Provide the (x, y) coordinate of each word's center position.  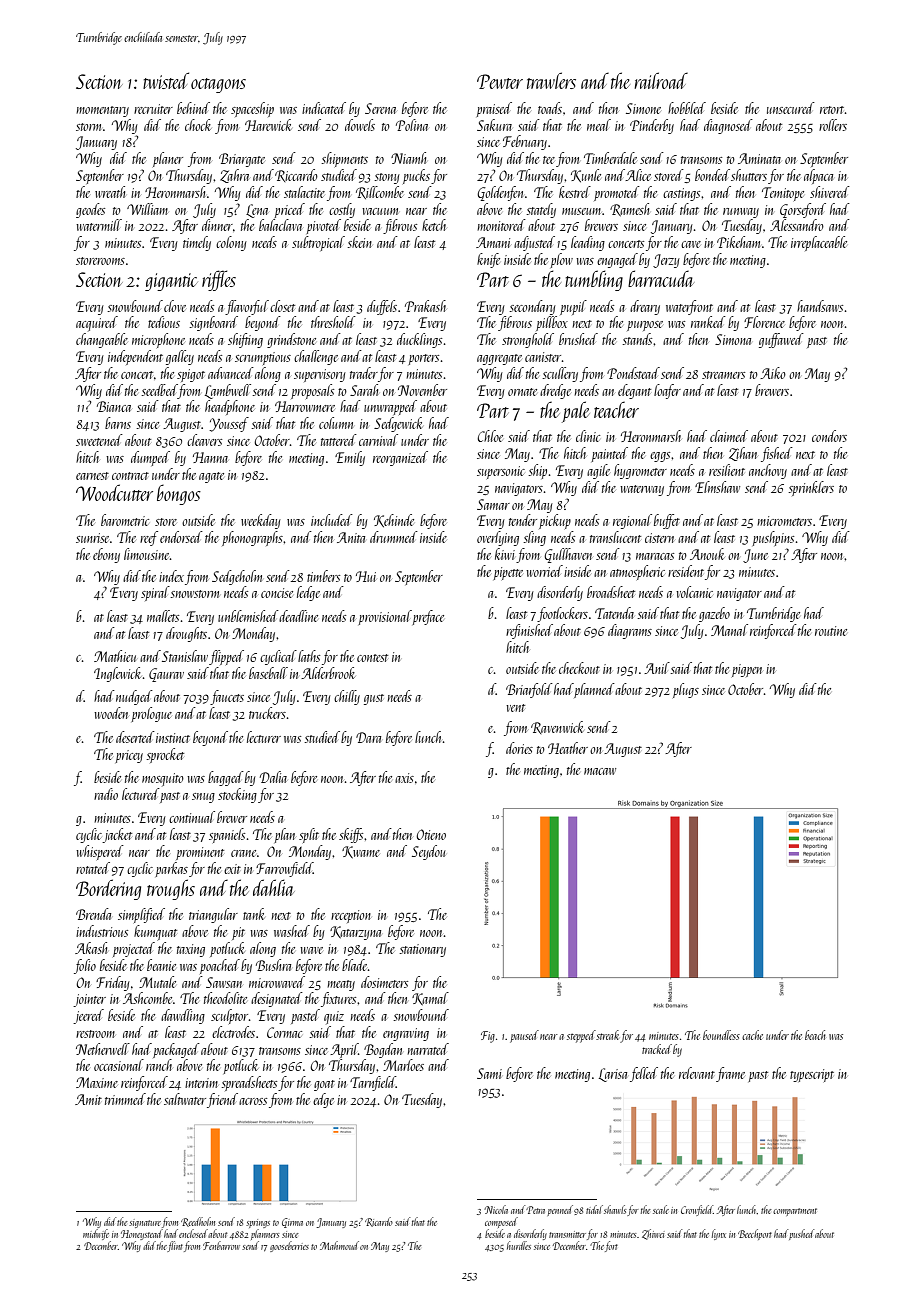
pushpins (773, 538)
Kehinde (394, 521)
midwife (96, 1234)
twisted (166, 80)
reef (149, 538)
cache (752, 1035)
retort (832, 110)
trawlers (551, 80)
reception (351, 916)
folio (85, 966)
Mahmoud (339, 1245)
